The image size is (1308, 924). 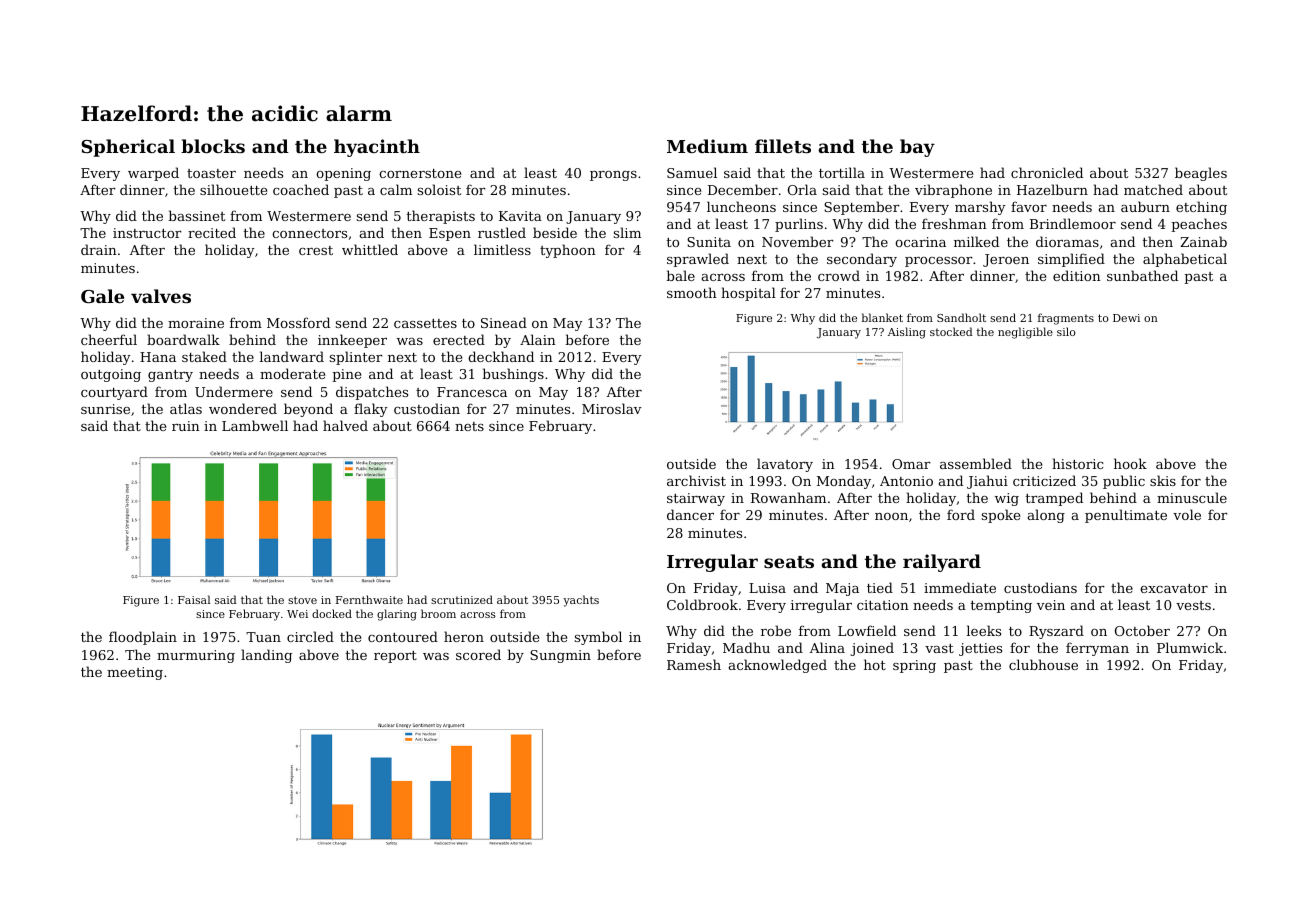 I want to click on assembled, so click(x=976, y=463).
